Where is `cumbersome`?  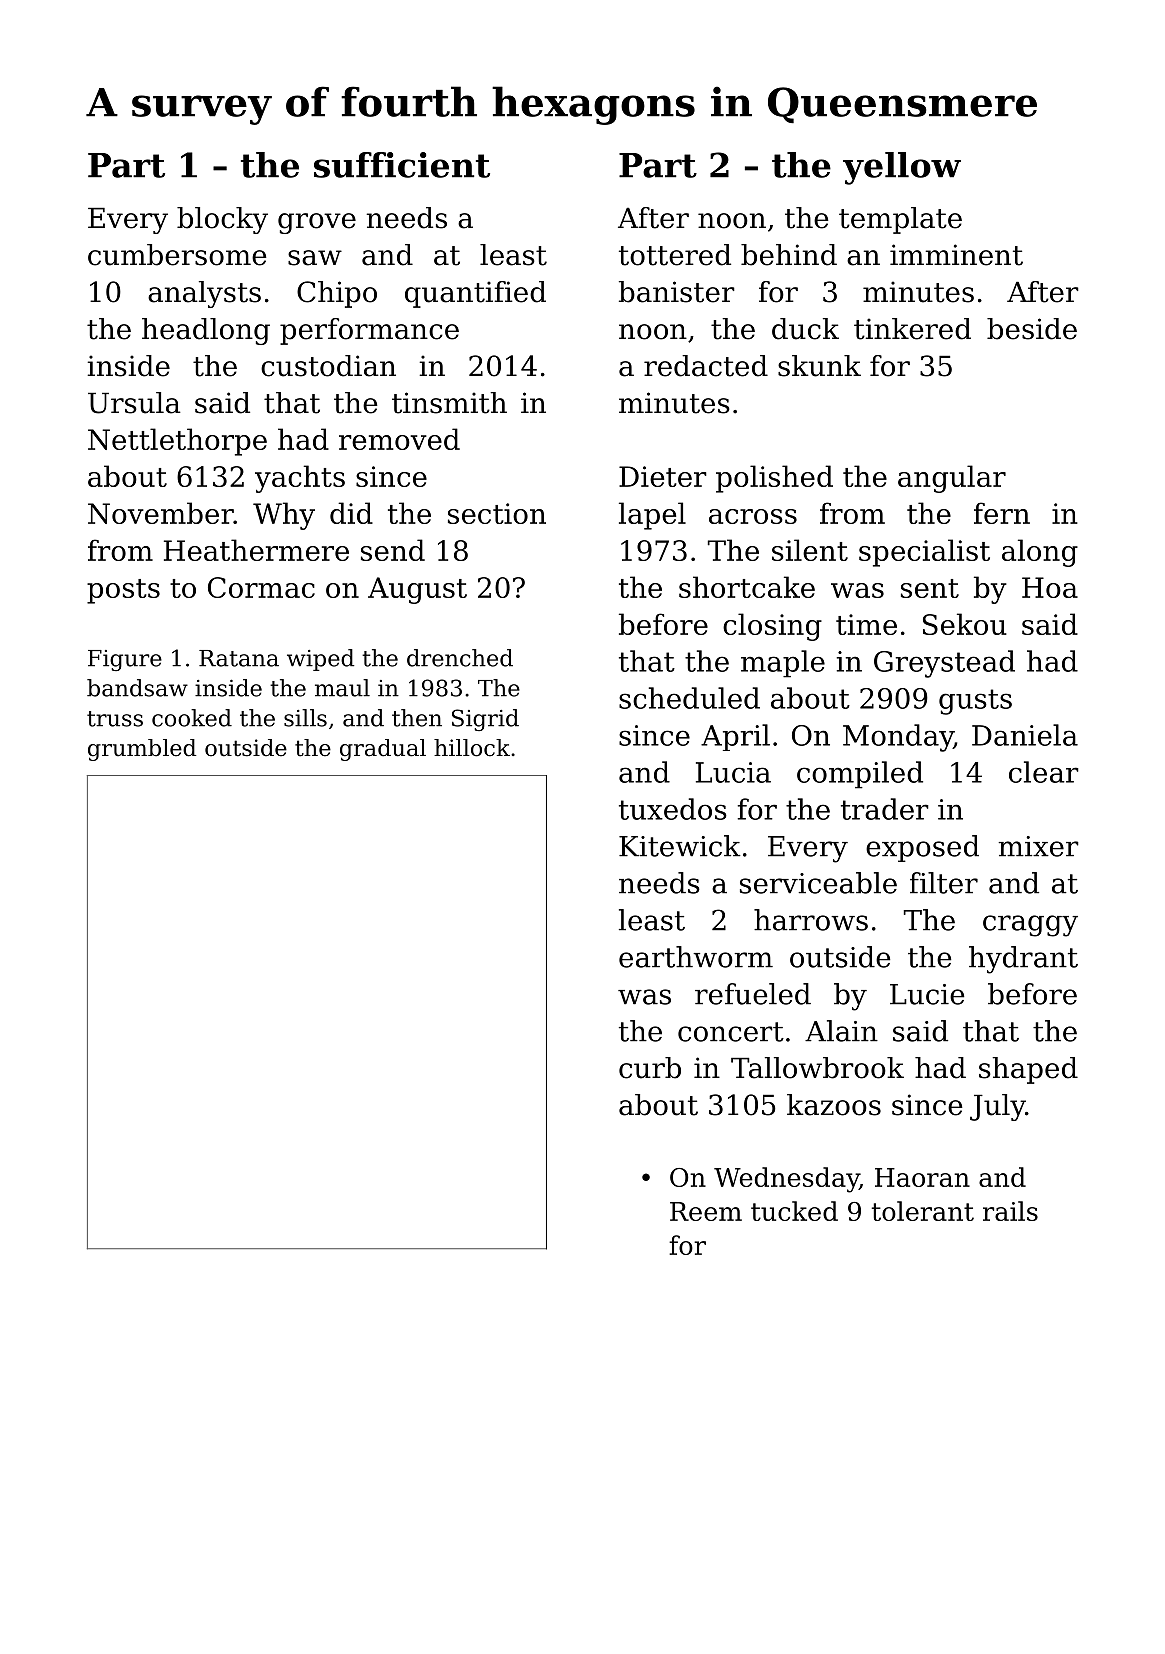
cumbersome is located at coordinates (177, 255).
